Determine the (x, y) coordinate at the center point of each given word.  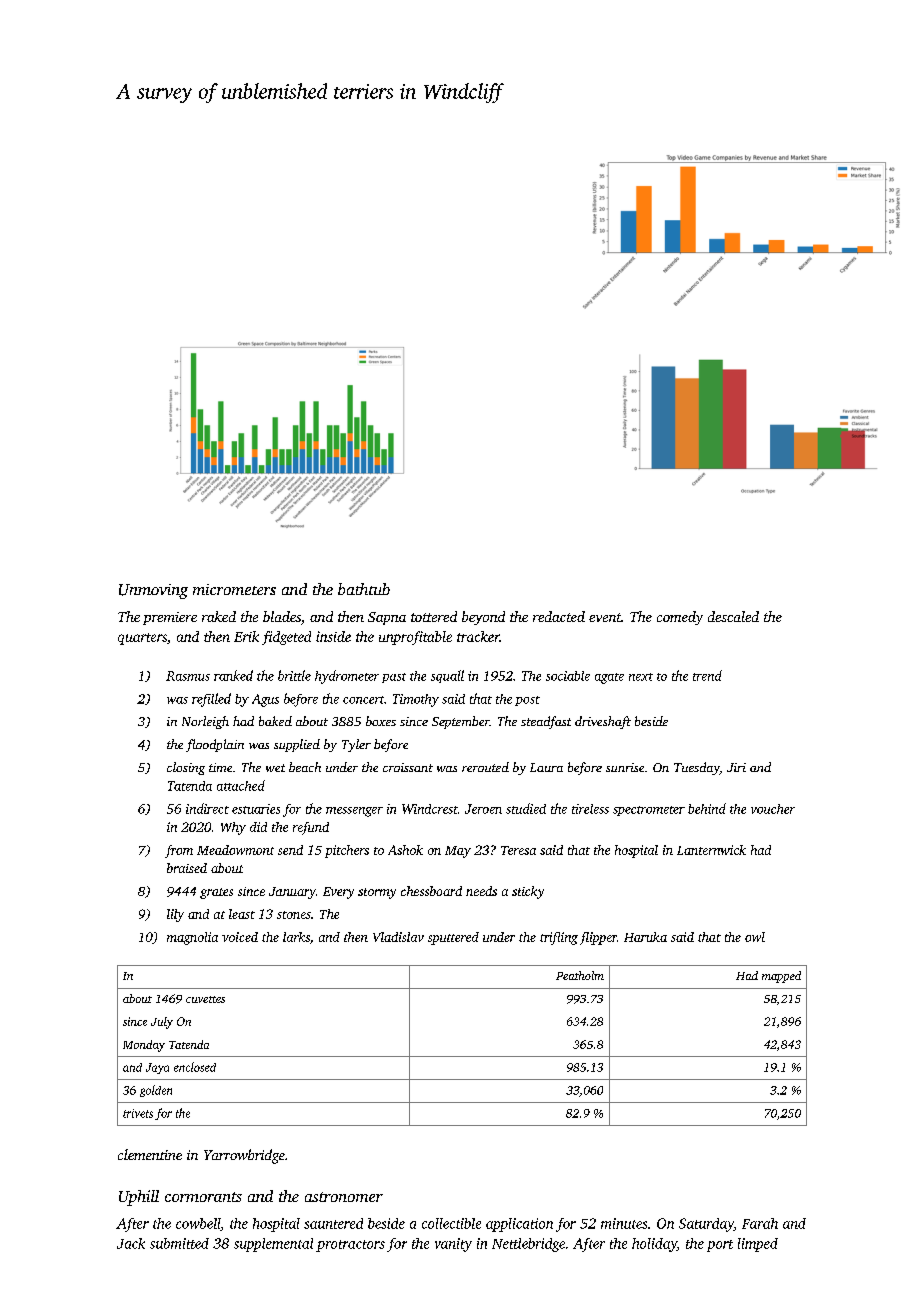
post (527, 701)
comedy (680, 618)
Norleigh (205, 722)
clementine (150, 1154)
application (519, 1225)
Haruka (645, 937)
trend (707, 675)
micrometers (234, 589)
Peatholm (580, 975)
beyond (483, 618)
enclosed (195, 1067)
